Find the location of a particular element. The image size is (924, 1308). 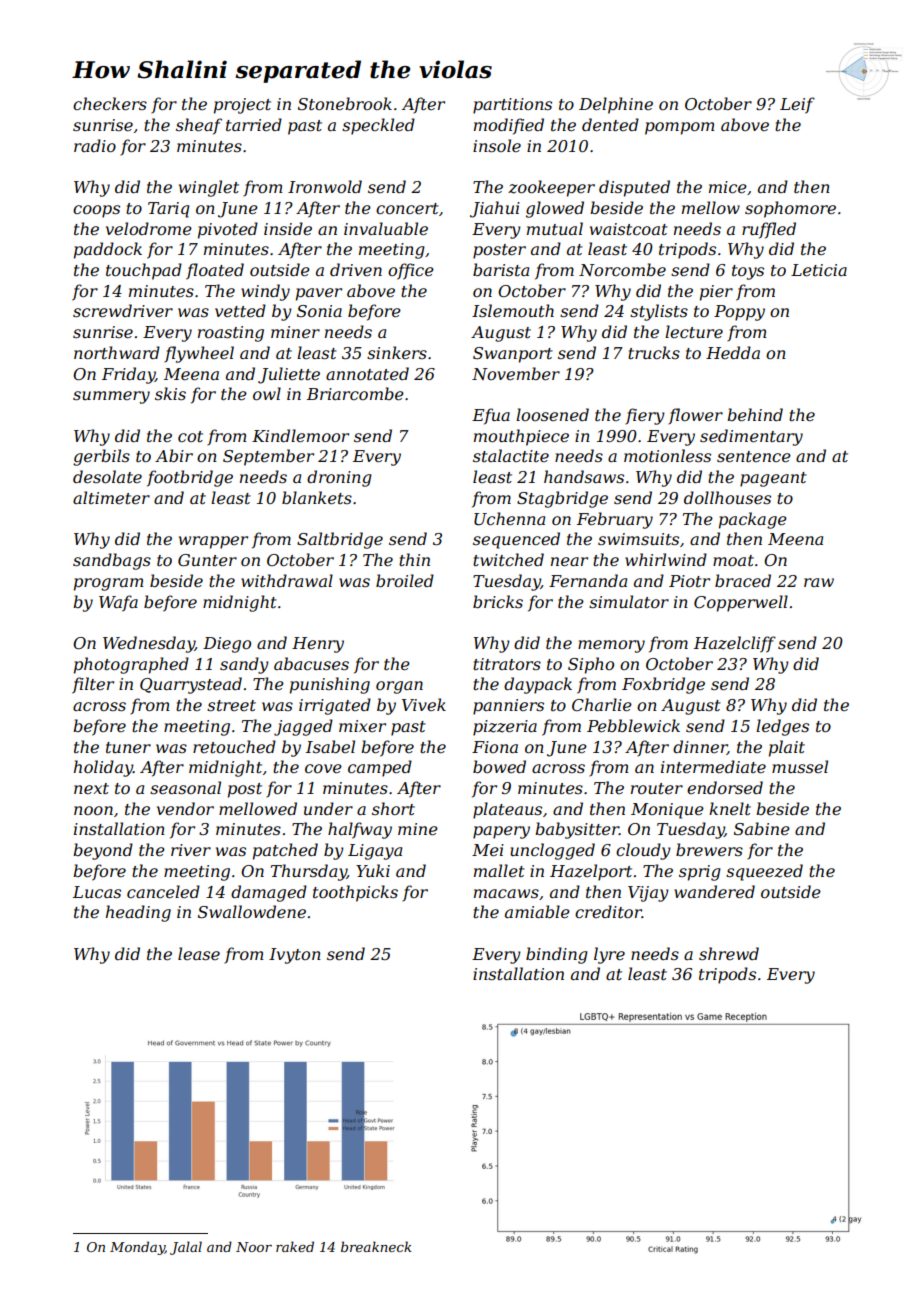

concert is located at coordinates (407, 208).
